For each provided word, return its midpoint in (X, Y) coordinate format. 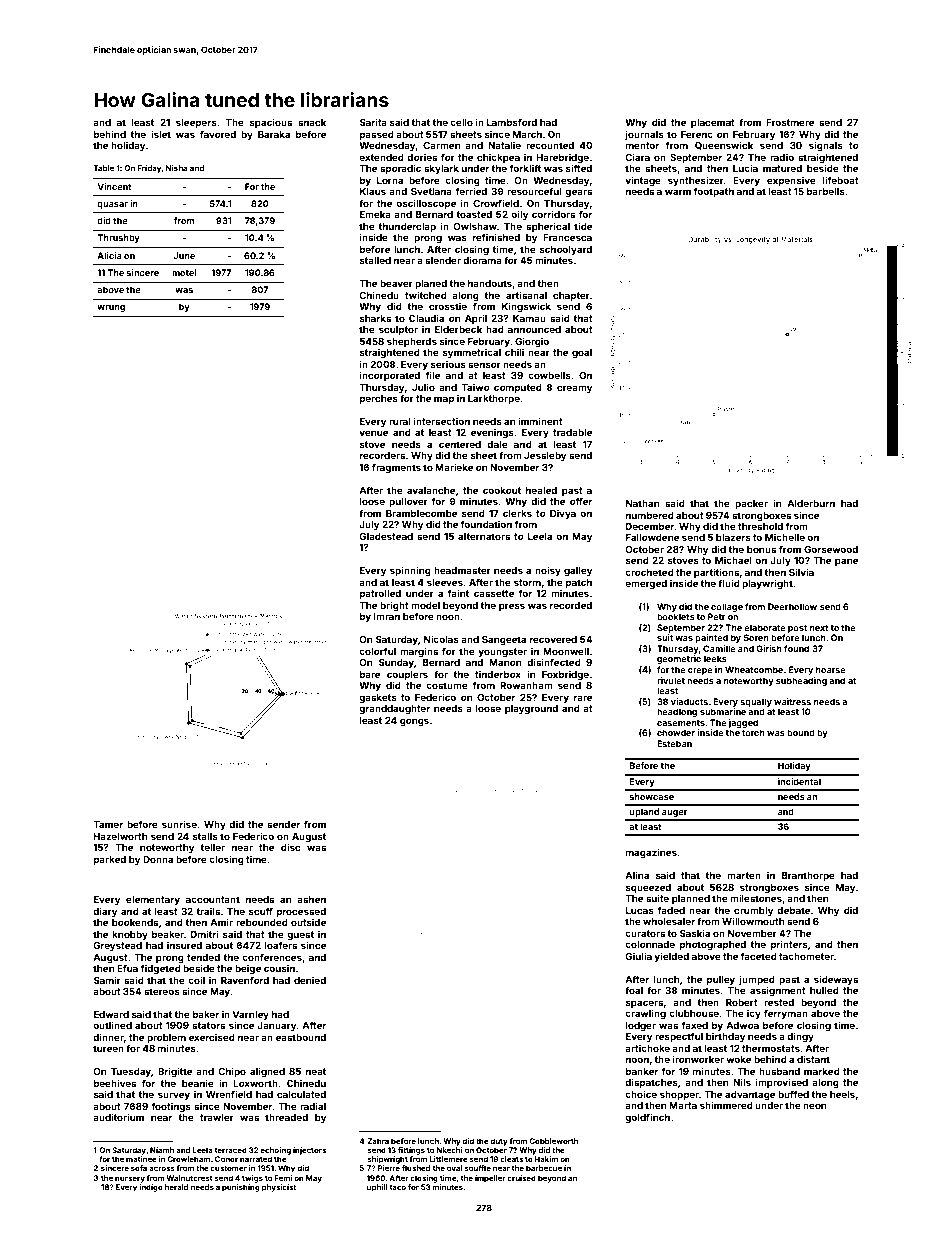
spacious (271, 123)
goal (582, 353)
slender (443, 260)
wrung (111, 308)
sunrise (179, 824)
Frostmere (790, 122)
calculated (301, 1094)
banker (642, 1071)
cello (461, 122)
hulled (824, 990)
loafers (281, 945)
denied (310, 980)
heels (842, 1094)
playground (531, 709)
